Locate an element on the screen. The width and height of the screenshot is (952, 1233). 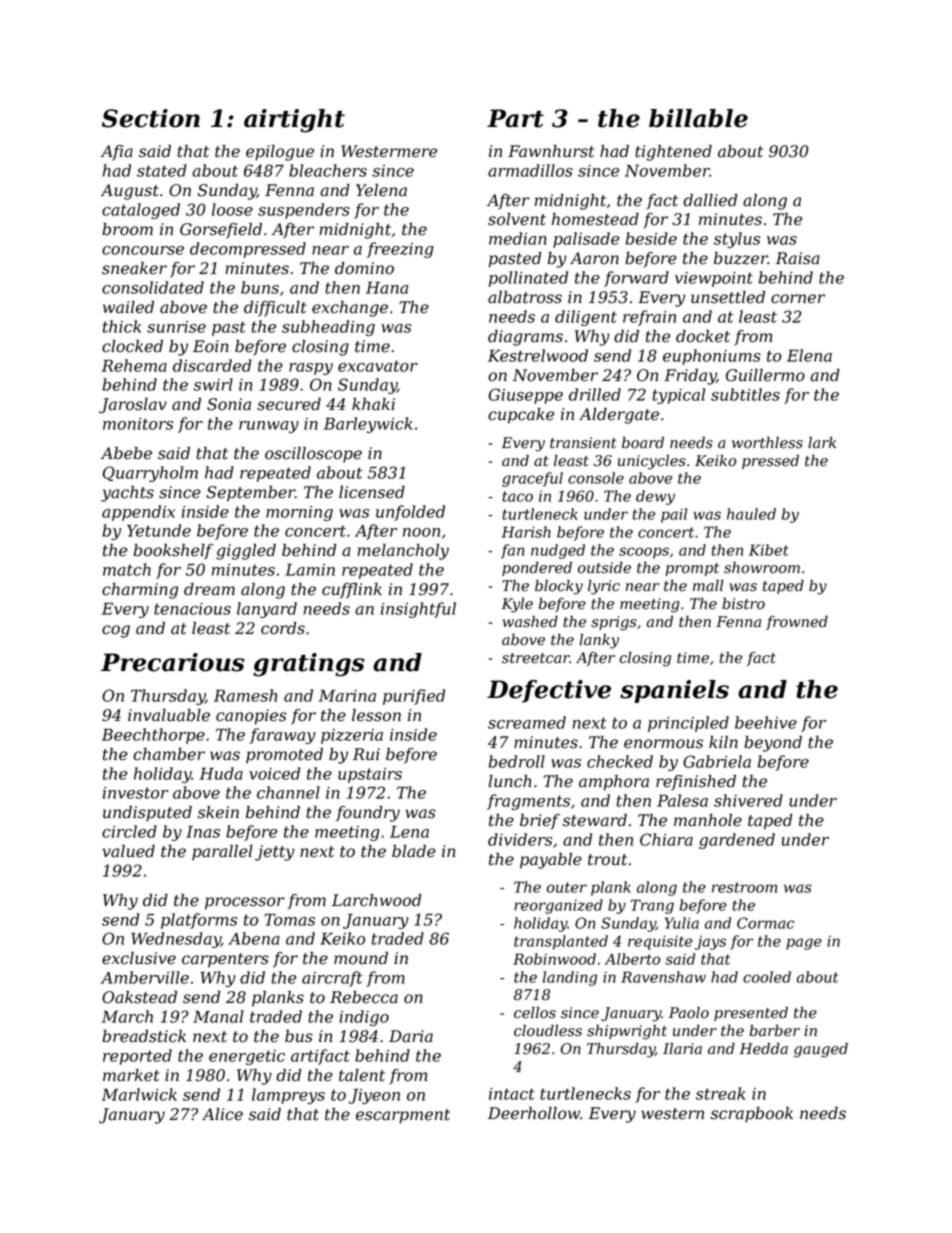
airtight is located at coordinates (294, 121).
